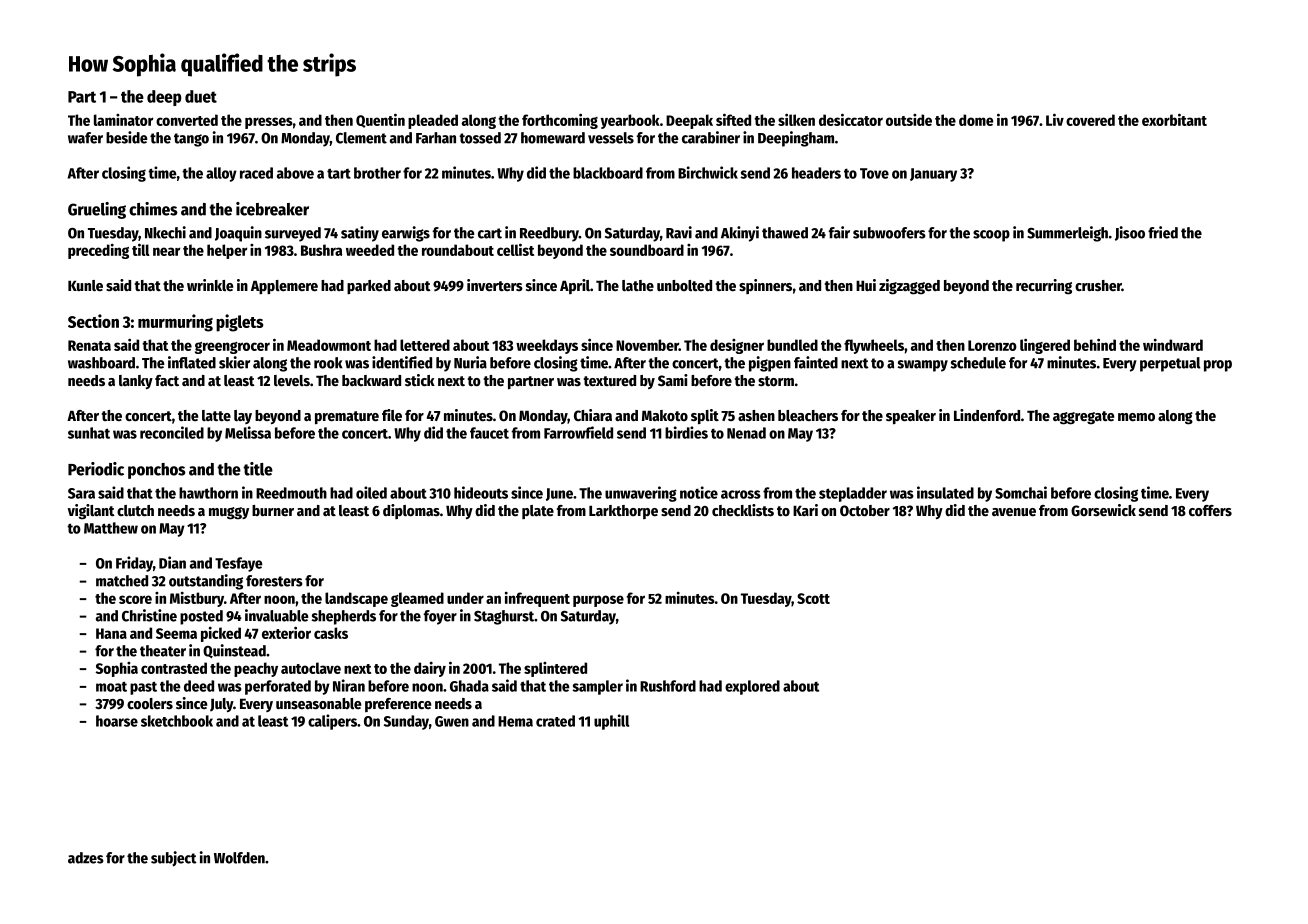  I want to click on adzes, so click(86, 858).
